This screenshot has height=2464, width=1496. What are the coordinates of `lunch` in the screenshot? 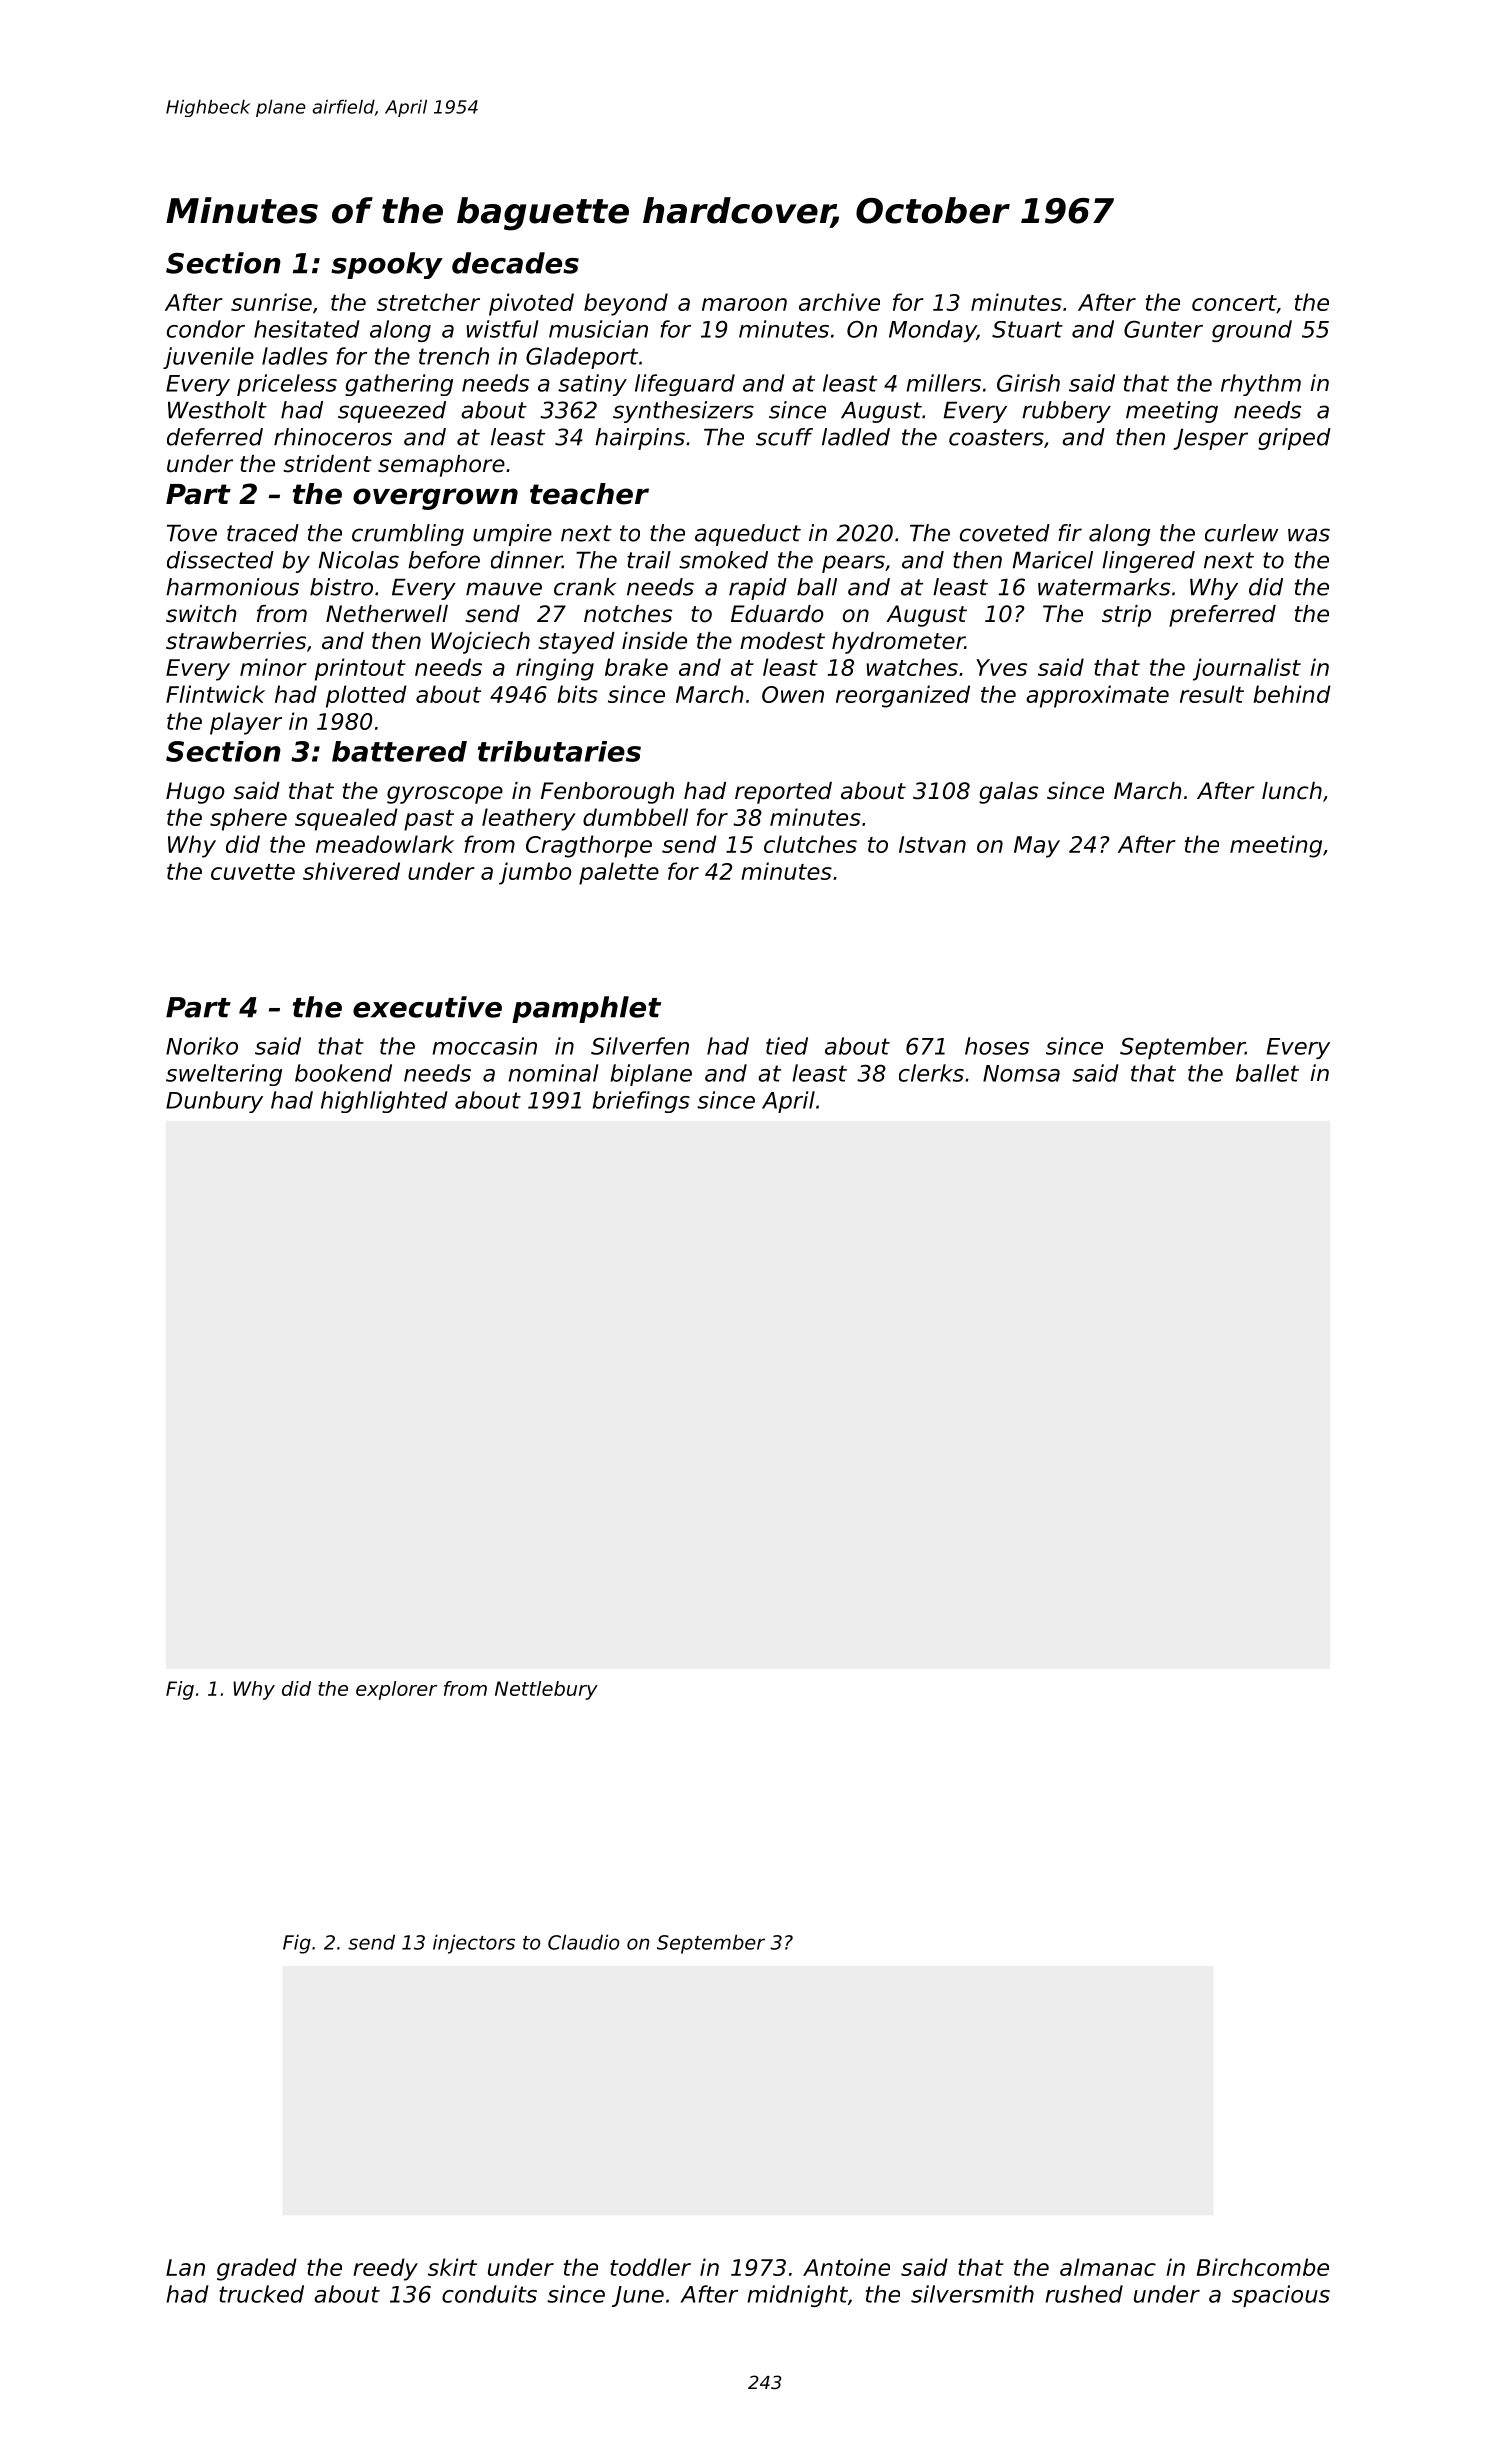 It's located at (1292, 791).
